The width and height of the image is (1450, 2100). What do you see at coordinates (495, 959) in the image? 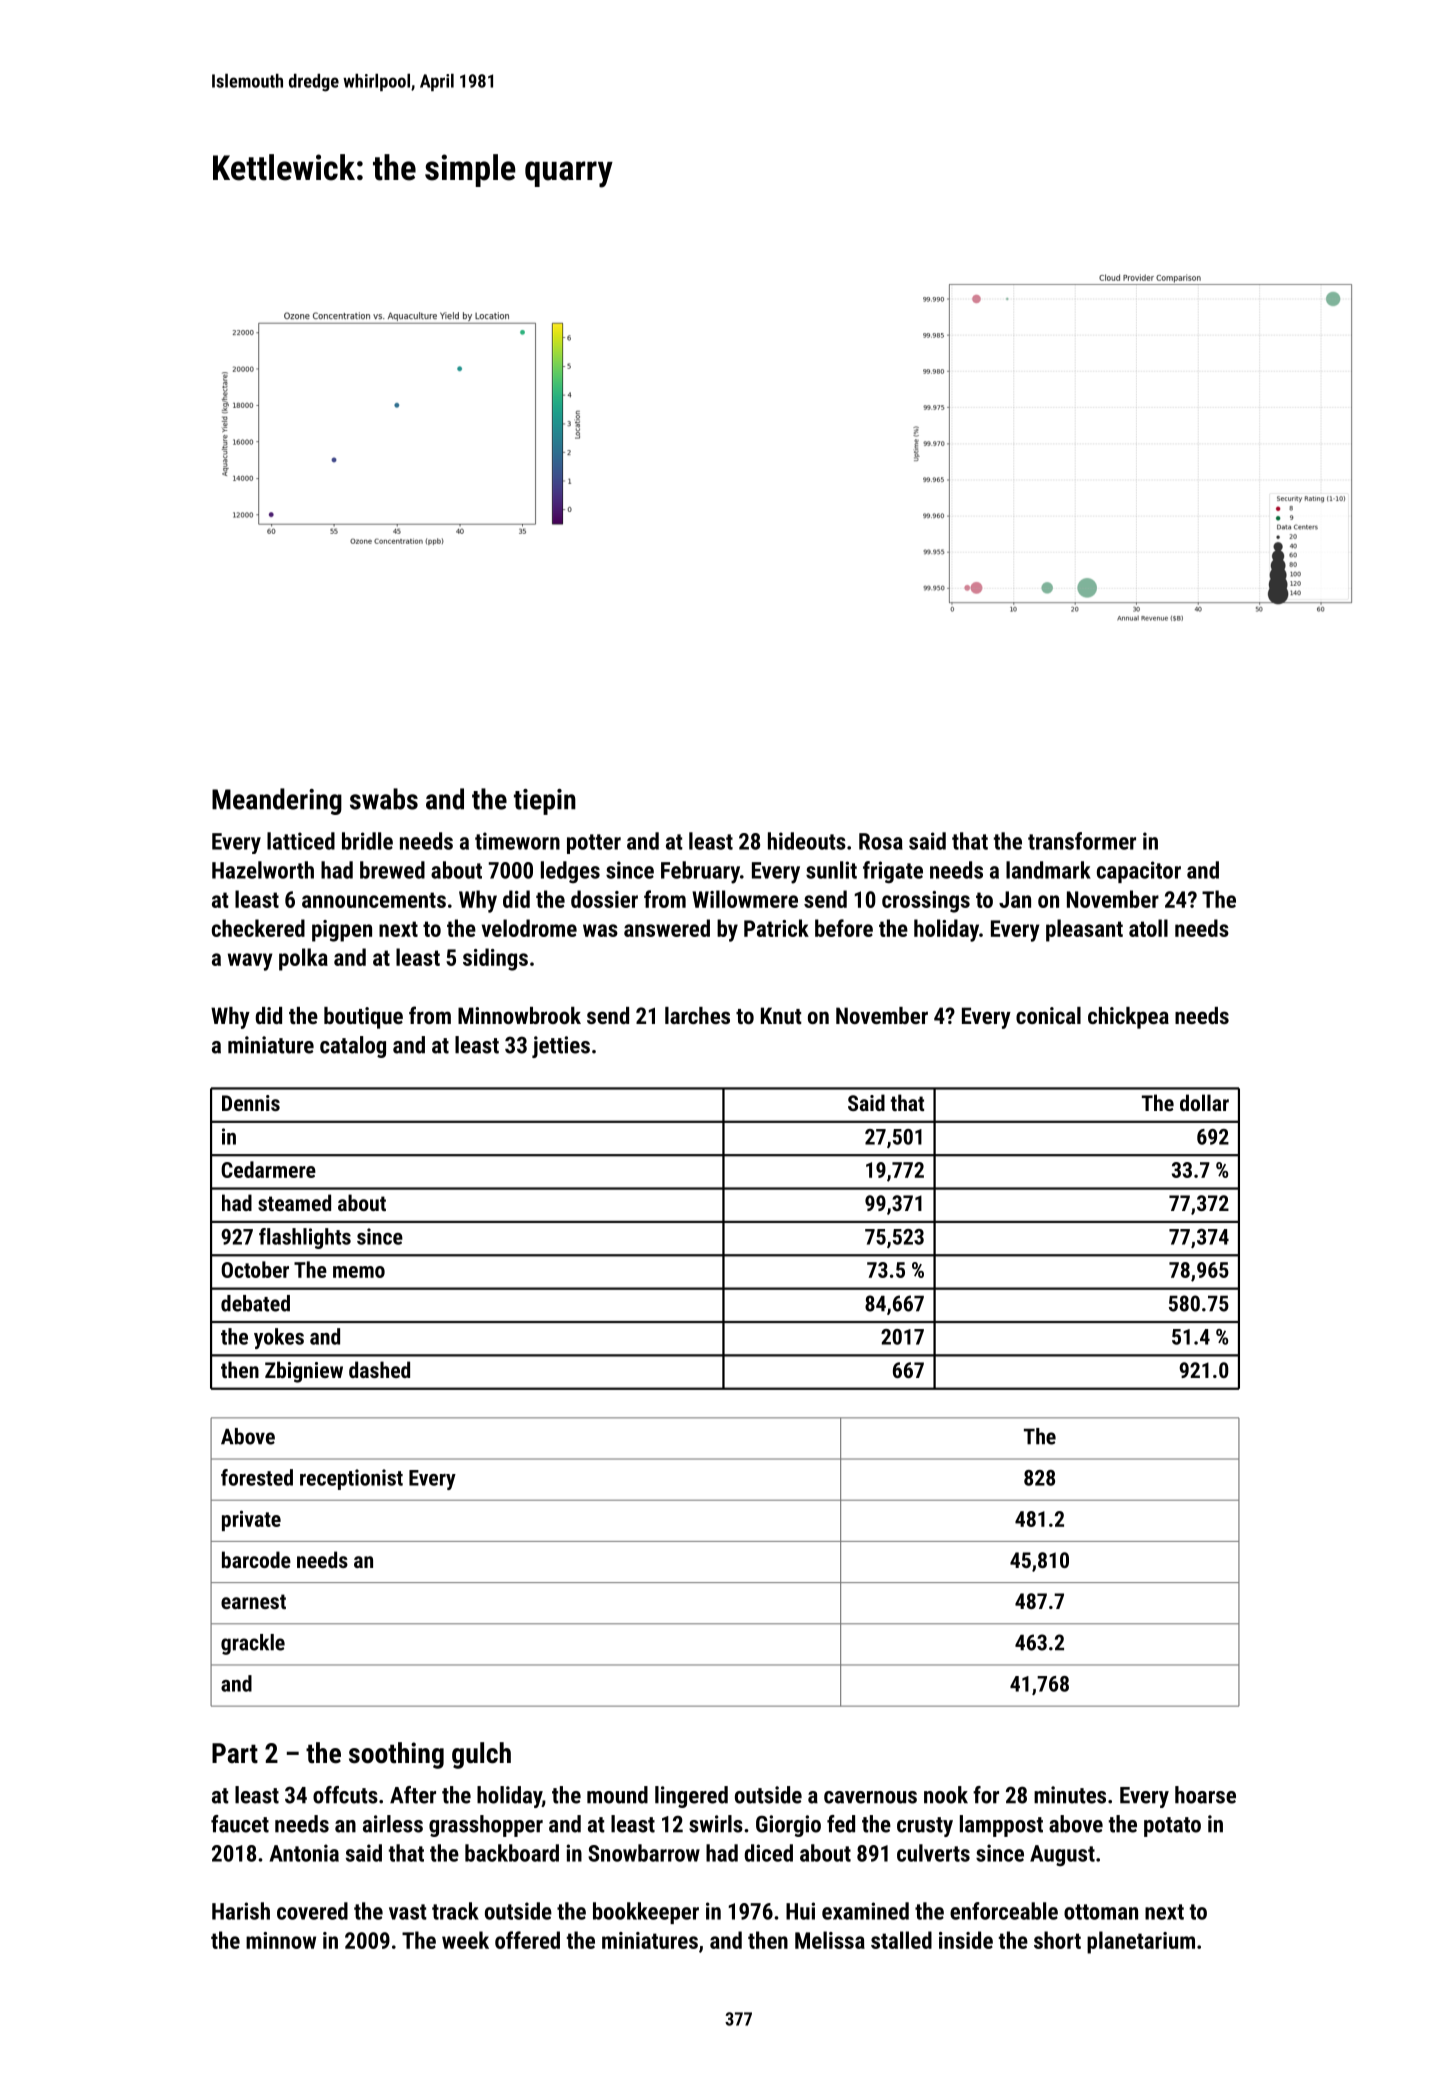
I see `sidings` at bounding box center [495, 959].
